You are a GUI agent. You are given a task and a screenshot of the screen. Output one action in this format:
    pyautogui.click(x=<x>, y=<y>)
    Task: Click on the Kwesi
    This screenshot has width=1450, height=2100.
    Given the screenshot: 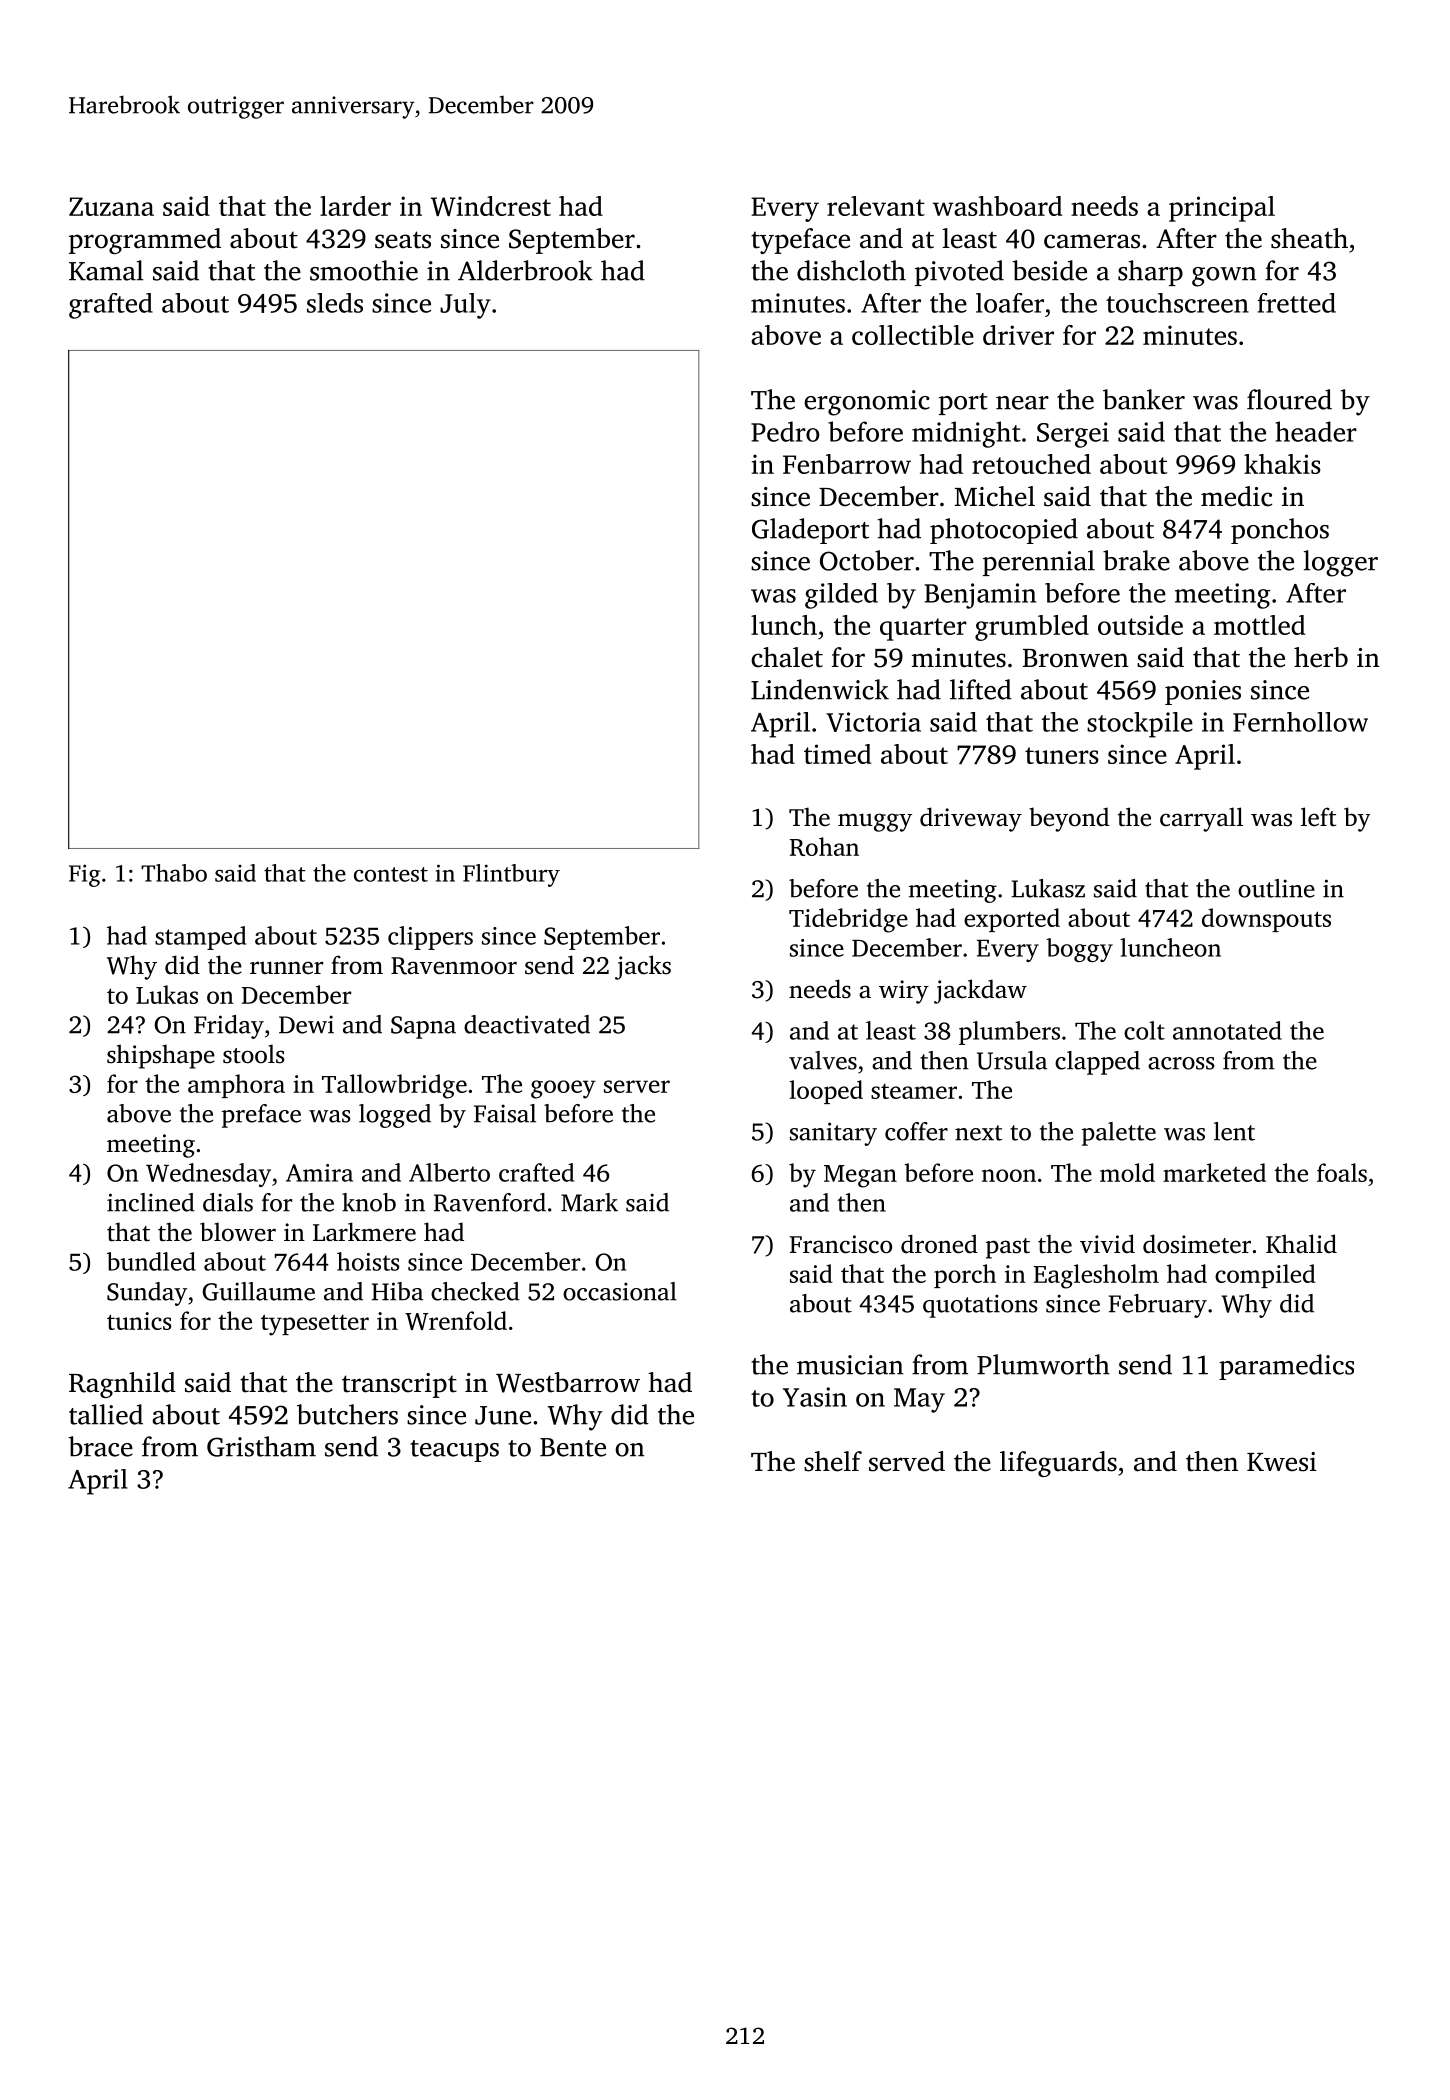 What is the action you would take?
    pyautogui.click(x=1282, y=1462)
